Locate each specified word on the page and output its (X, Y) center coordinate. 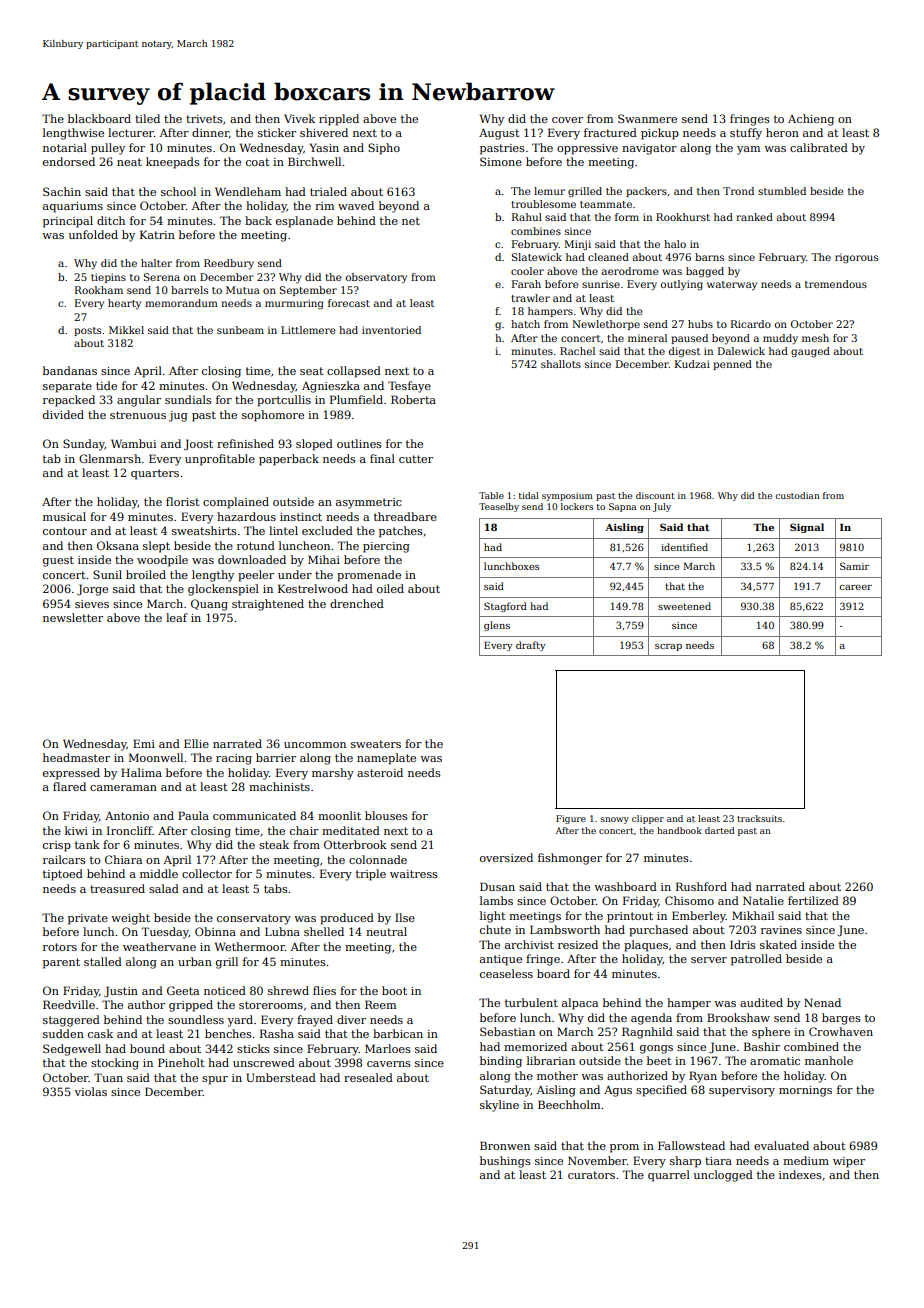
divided (63, 414)
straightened (268, 605)
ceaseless (506, 973)
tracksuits (759, 818)
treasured (117, 888)
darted (720, 830)
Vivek (299, 118)
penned (732, 365)
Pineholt (181, 1062)
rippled (339, 120)
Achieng (811, 120)
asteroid (380, 772)
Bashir (762, 1046)
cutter (416, 459)
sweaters (376, 744)
